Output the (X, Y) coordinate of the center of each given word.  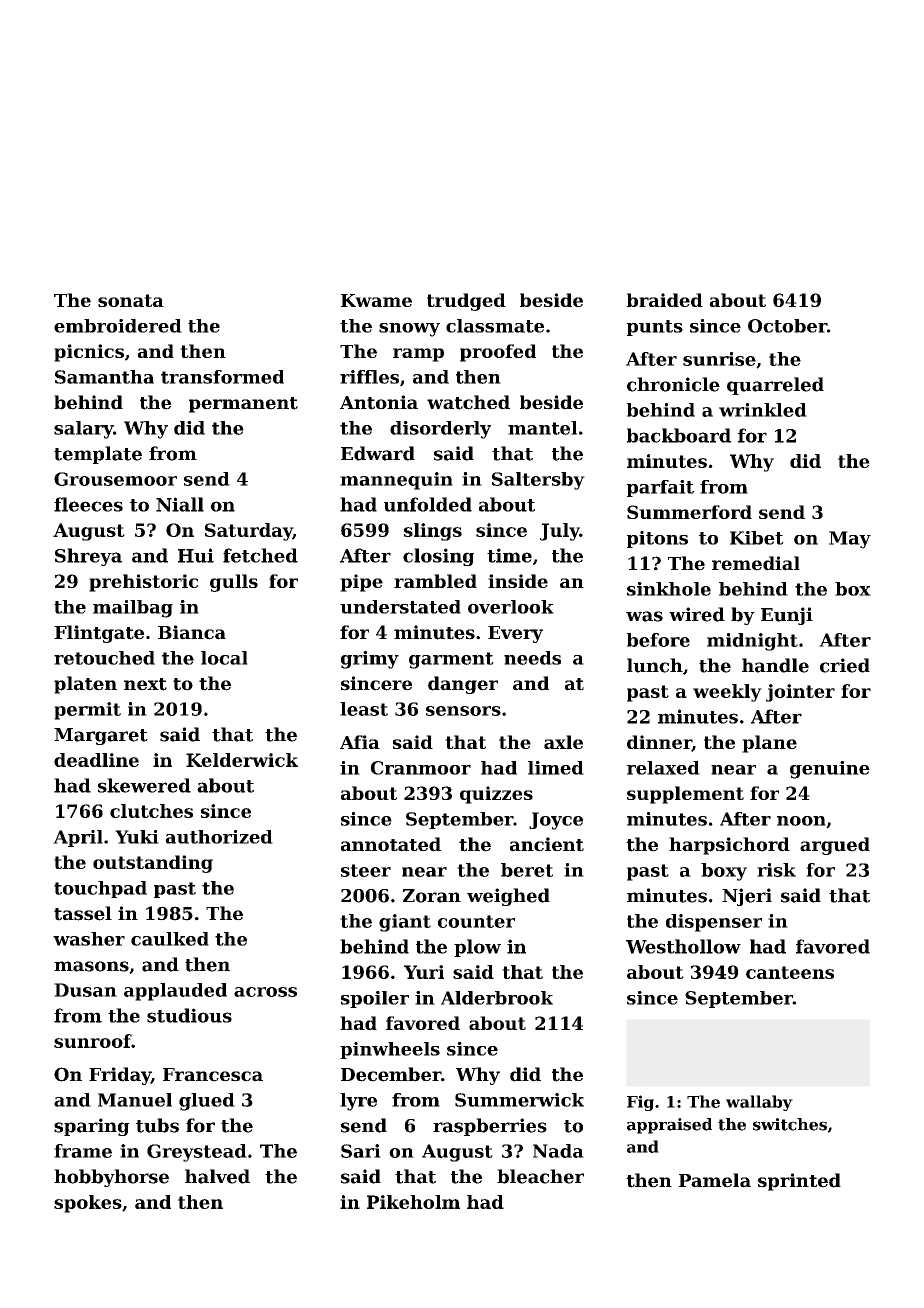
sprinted (799, 1182)
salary (83, 430)
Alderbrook (497, 998)
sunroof (93, 1041)
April (78, 838)
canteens (790, 972)
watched (468, 402)
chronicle (673, 384)
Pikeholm (413, 1202)
